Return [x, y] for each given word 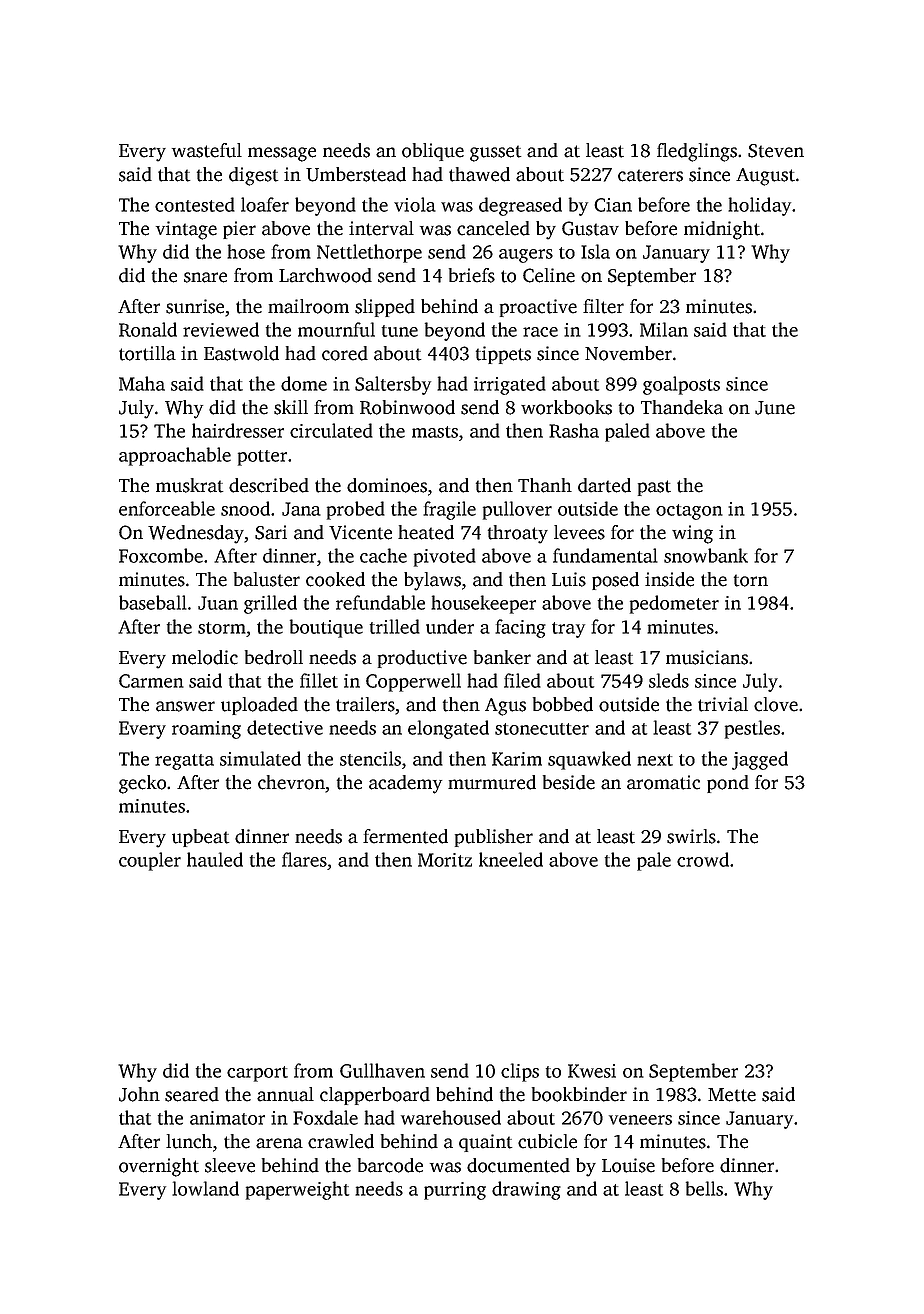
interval [381, 228]
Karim [517, 759]
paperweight [297, 1190]
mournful [336, 329]
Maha [142, 383]
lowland [205, 1188]
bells [704, 1188]
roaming [206, 730]
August [765, 177]
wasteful [207, 150]
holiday [759, 206]
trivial [723, 704]
